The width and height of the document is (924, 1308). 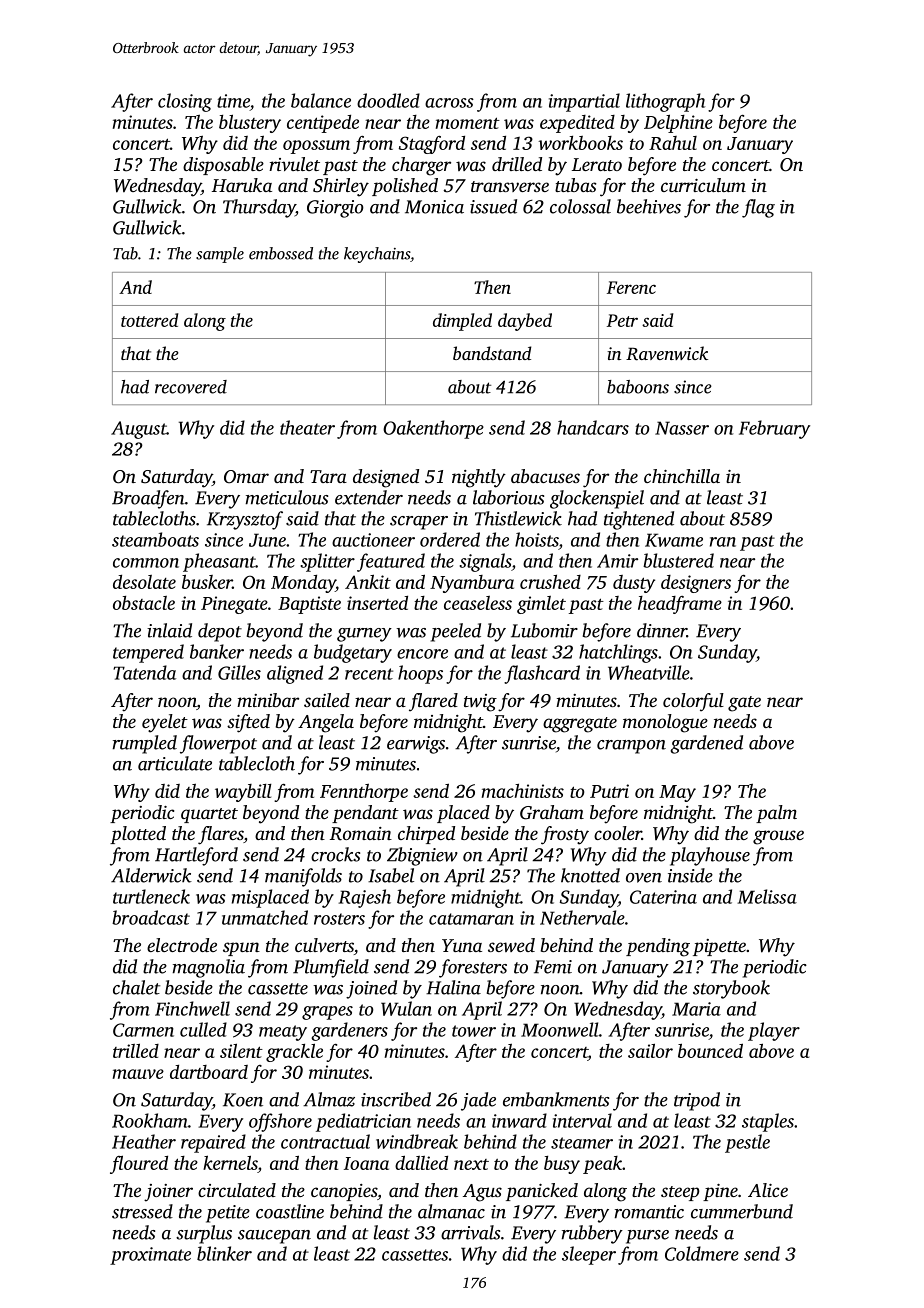 What do you see at coordinates (185, 102) in the document?
I see `closing` at bounding box center [185, 102].
